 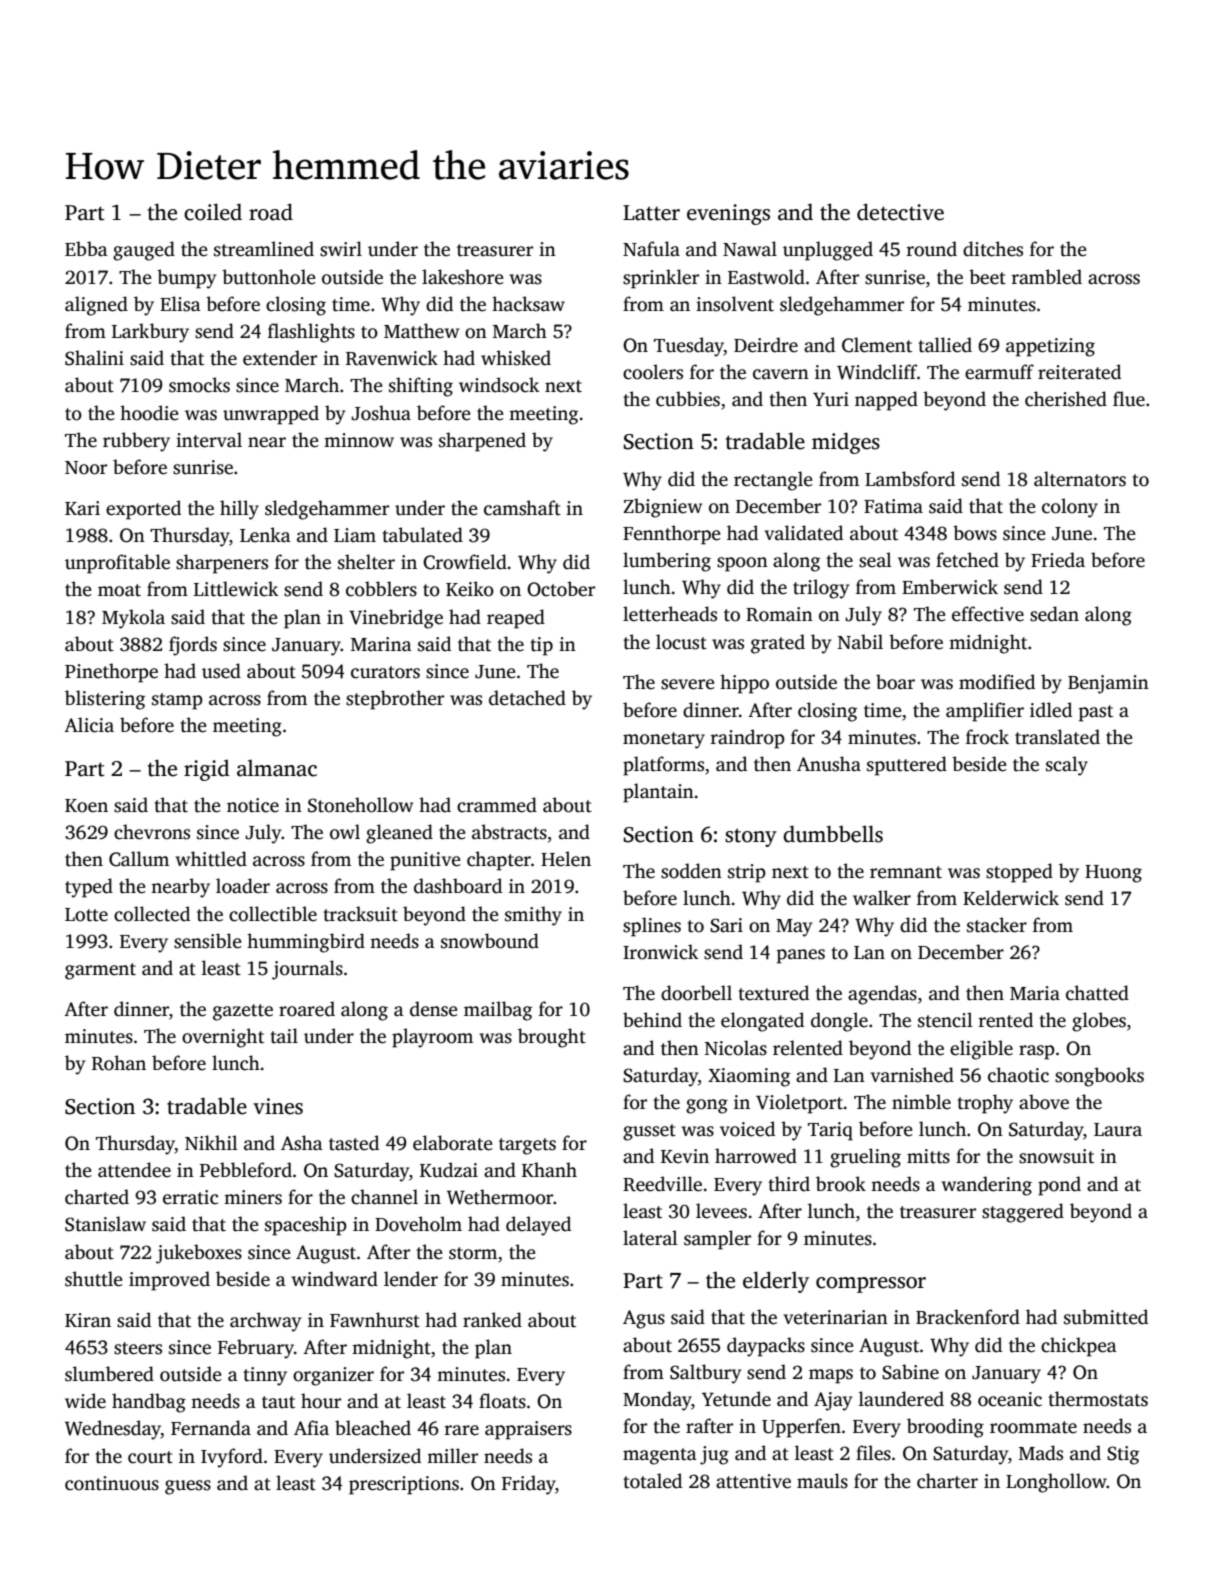 I want to click on guess, so click(x=188, y=1487).
